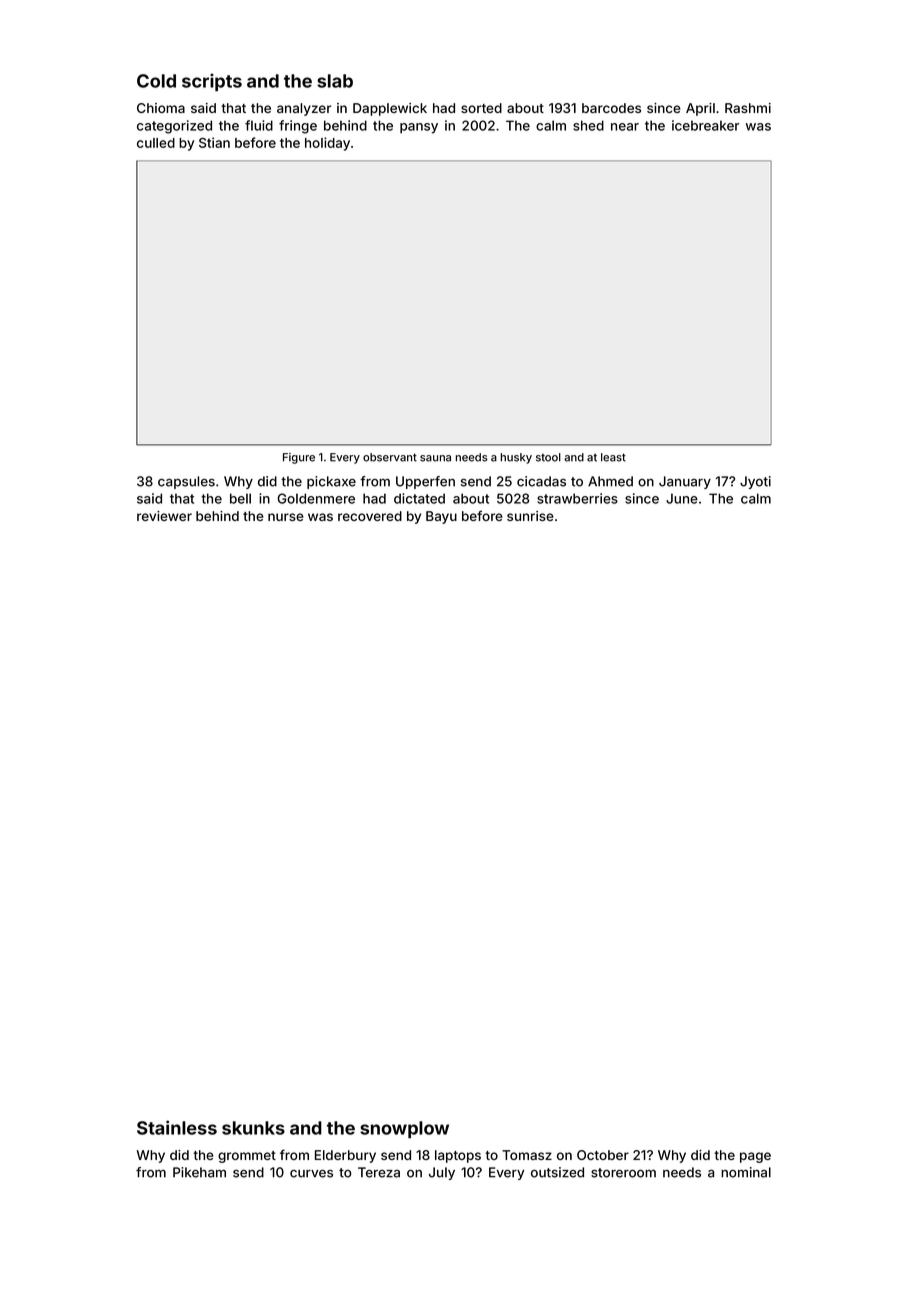 Image resolution: width=908 pixels, height=1316 pixels. What do you see at coordinates (212, 82) in the document?
I see `scripts` at bounding box center [212, 82].
